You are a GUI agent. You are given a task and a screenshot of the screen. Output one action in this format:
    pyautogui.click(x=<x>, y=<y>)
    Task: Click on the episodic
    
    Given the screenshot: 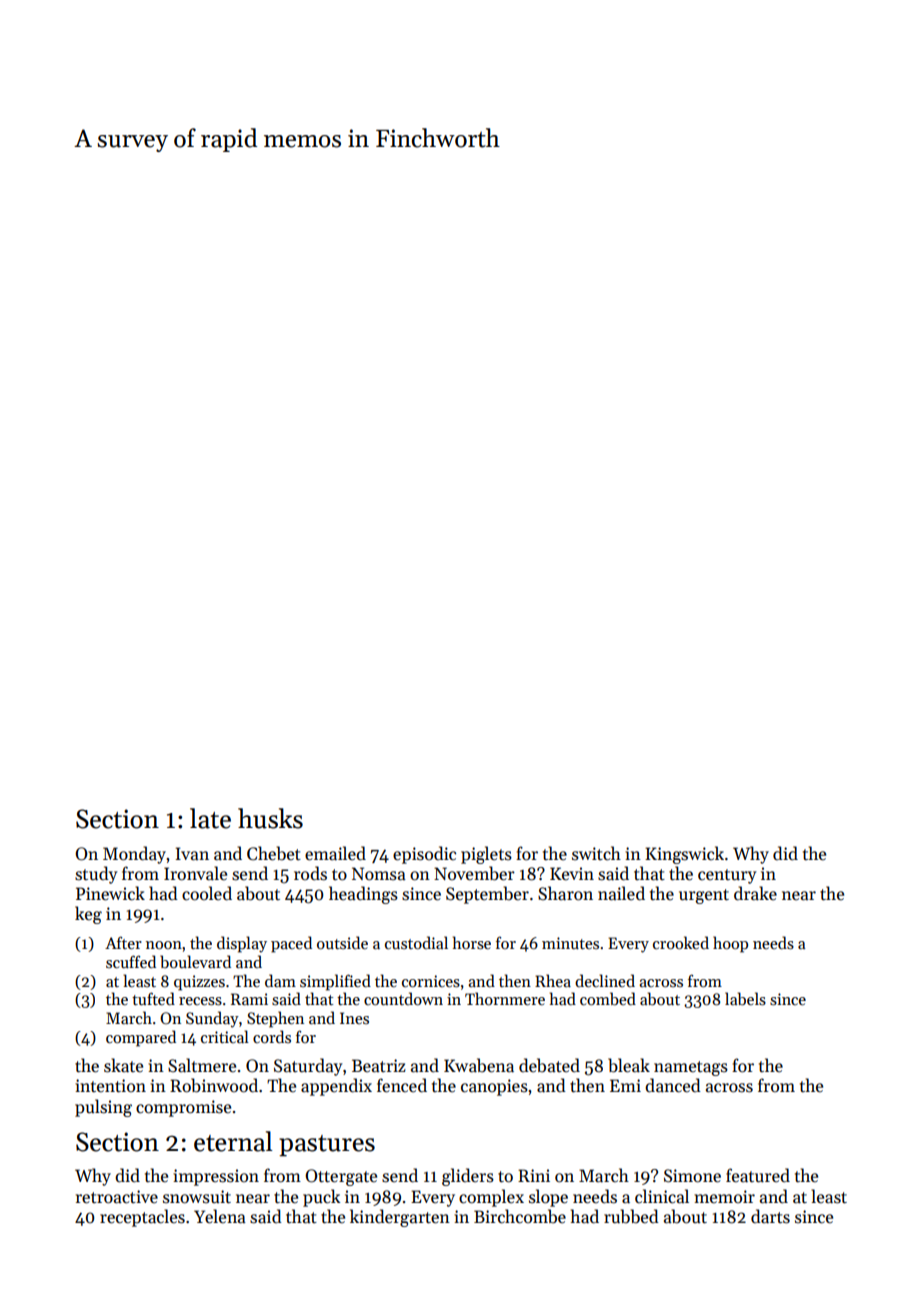 What is the action you would take?
    pyautogui.click(x=424, y=855)
